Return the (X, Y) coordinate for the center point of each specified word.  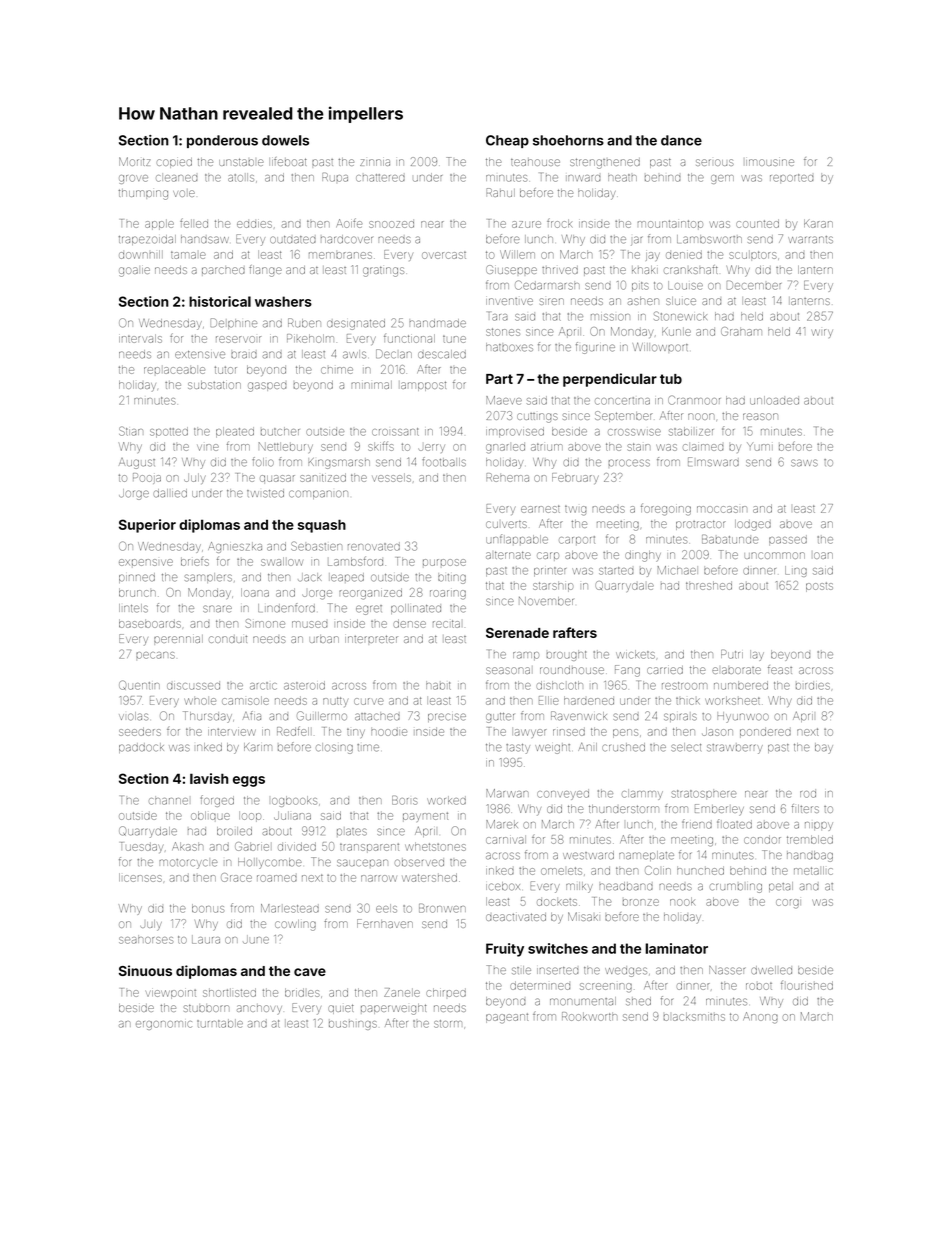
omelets (561, 871)
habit (438, 685)
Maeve (504, 400)
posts (819, 587)
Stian (131, 431)
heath (622, 177)
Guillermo (322, 716)
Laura (206, 939)
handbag (810, 856)
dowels (285, 140)
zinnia (375, 162)
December (754, 285)
